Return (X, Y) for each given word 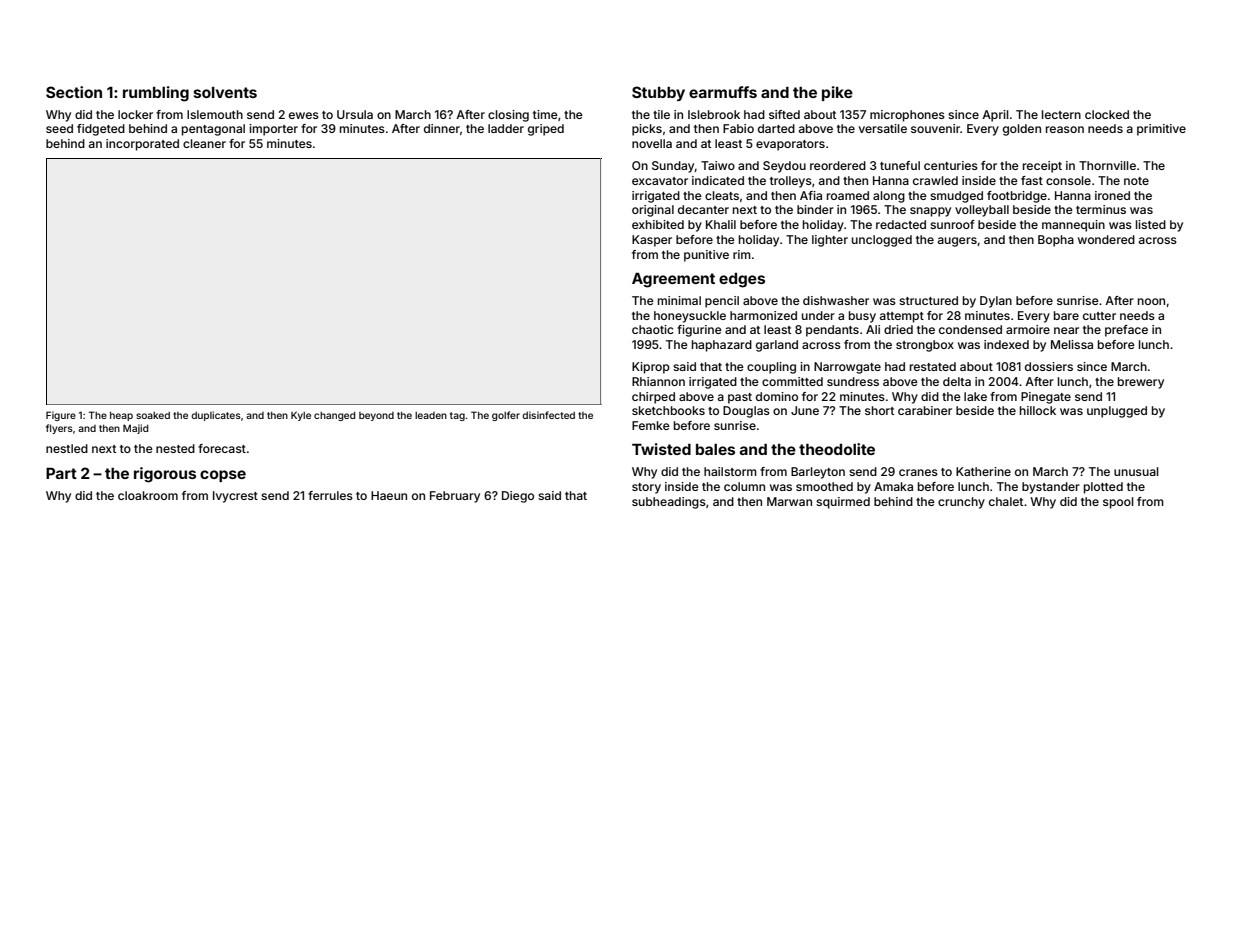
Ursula (355, 114)
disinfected (548, 415)
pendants (832, 331)
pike (837, 93)
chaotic (653, 329)
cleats (722, 195)
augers (957, 242)
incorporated (142, 145)
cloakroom (148, 495)
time (545, 114)
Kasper (652, 241)
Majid (135, 429)
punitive (706, 256)
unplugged (1117, 412)
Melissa (1072, 344)
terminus (1101, 209)
